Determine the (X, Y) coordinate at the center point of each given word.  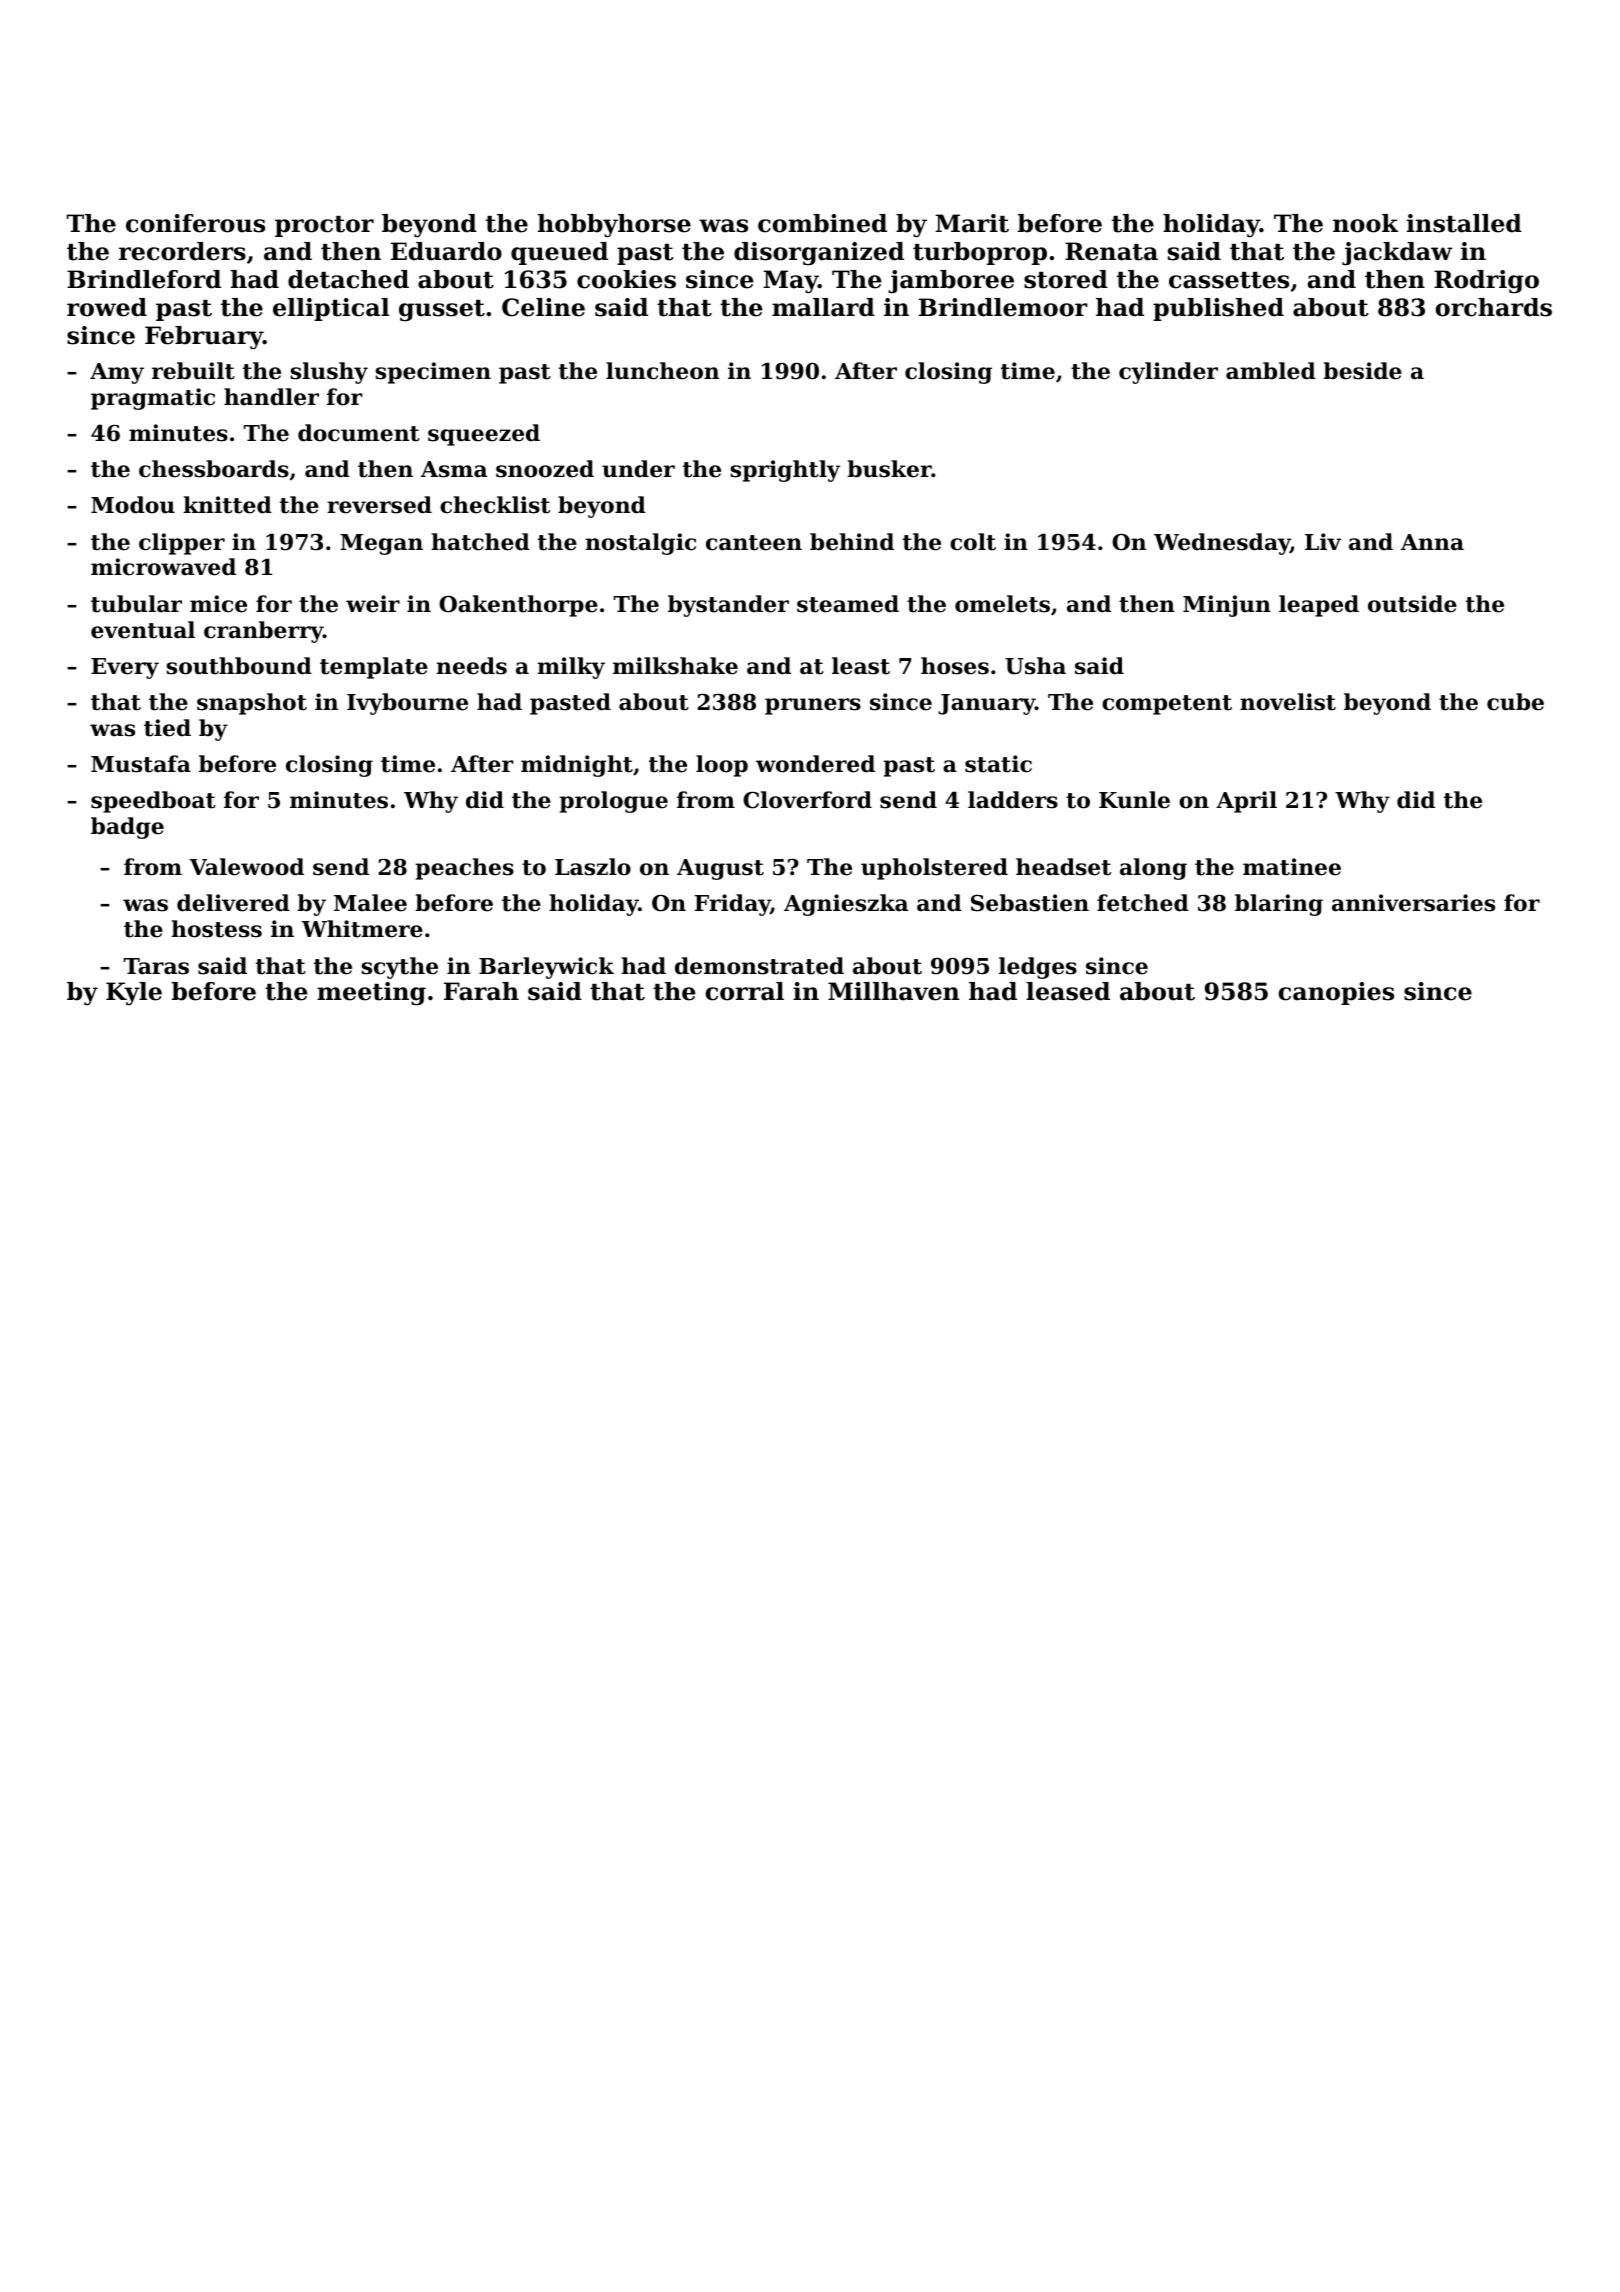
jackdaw (1397, 254)
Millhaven (894, 991)
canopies (1336, 993)
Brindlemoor (1003, 307)
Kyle (134, 993)
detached (348, 279)
